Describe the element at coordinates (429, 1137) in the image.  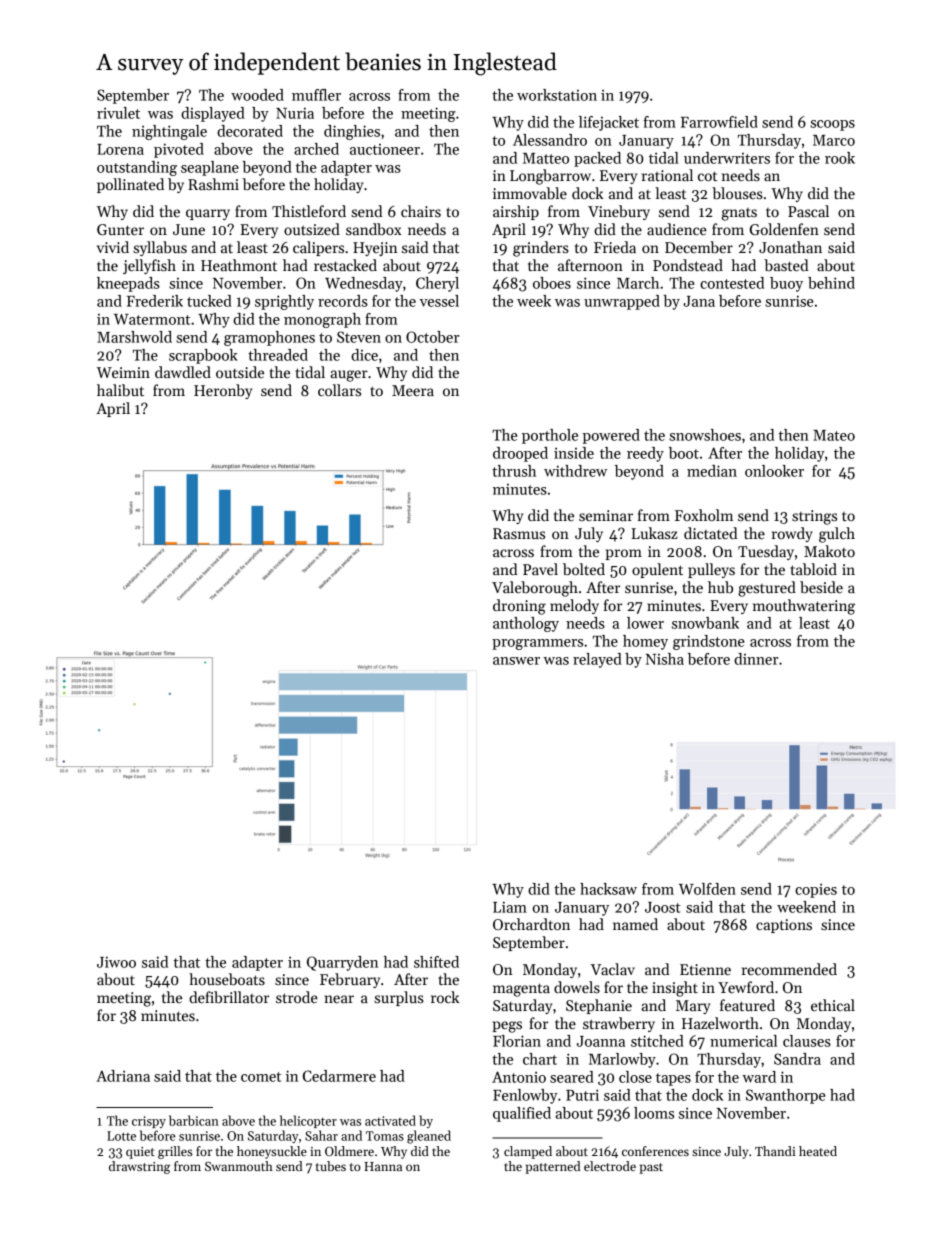
I see `gleaned` at that location.
